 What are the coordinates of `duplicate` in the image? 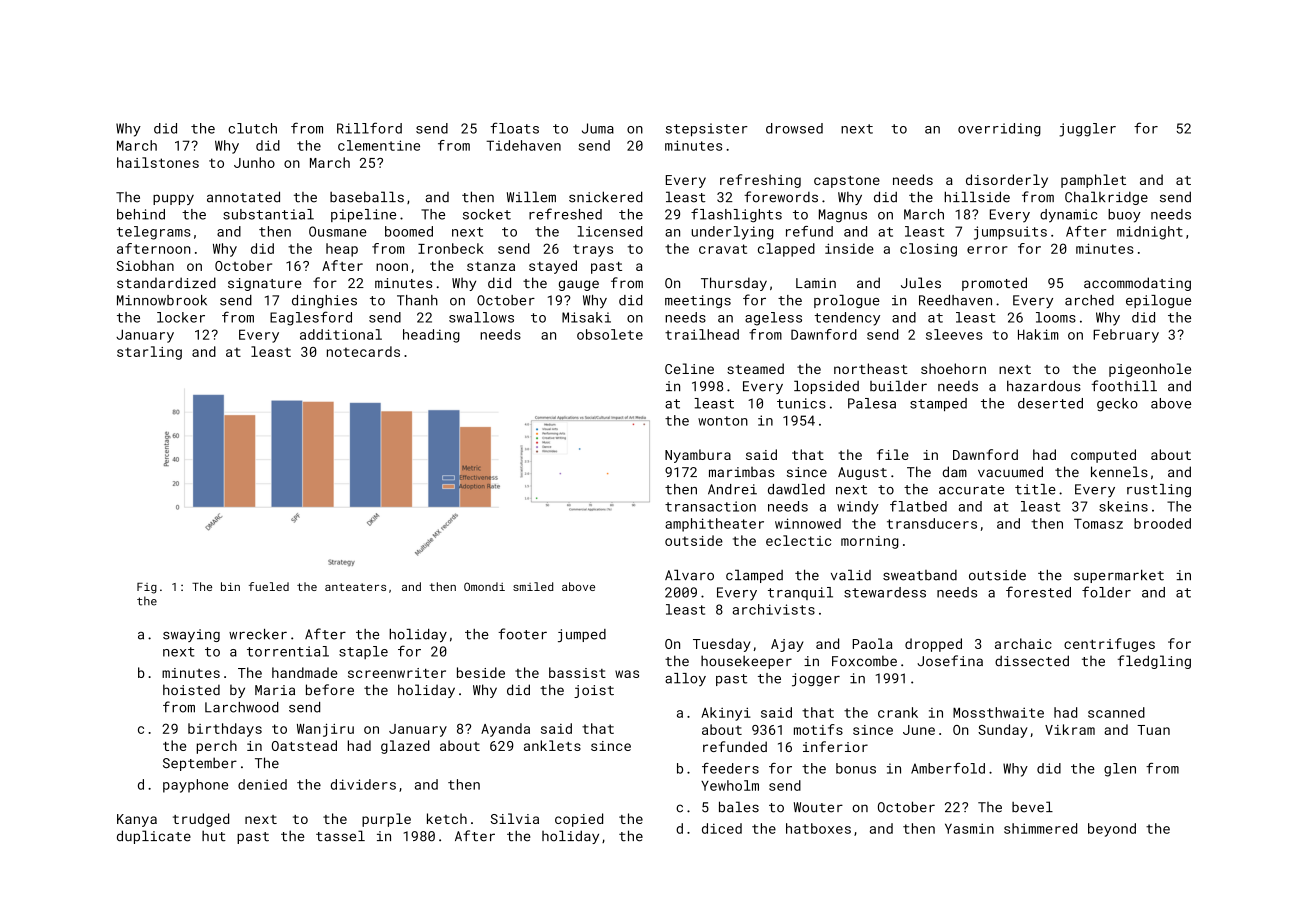 It's located at (154, 837).
